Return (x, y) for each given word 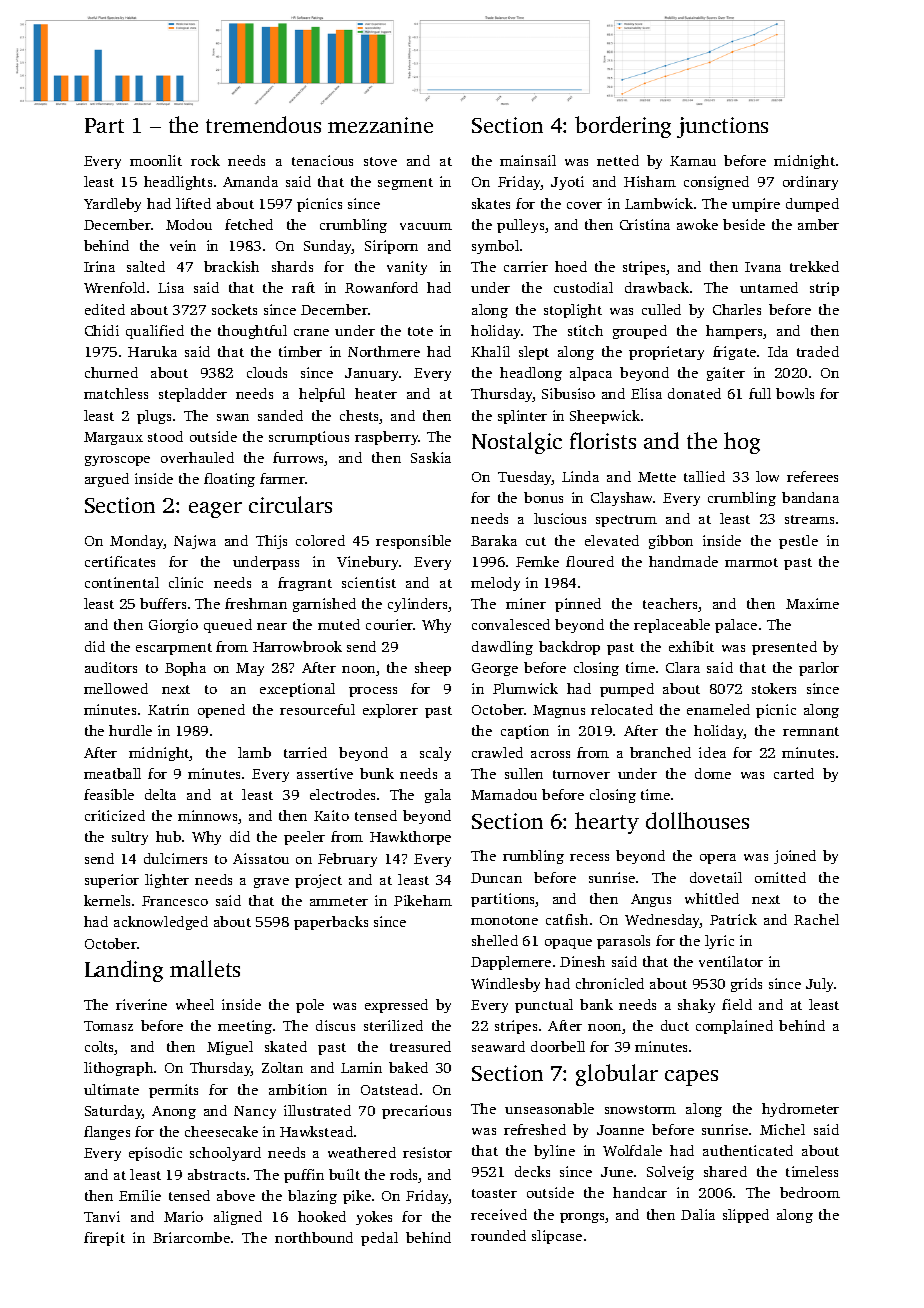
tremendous (263, 124)
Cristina (645, 224)
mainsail (528, 160)
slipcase (557, 1237)
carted (794, 773)
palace (736, 626)
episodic (155, 1154)
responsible (413, 542)
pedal (379, 1239)
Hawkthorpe (410, 838)
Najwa (195, 542)
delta (160, 794)
